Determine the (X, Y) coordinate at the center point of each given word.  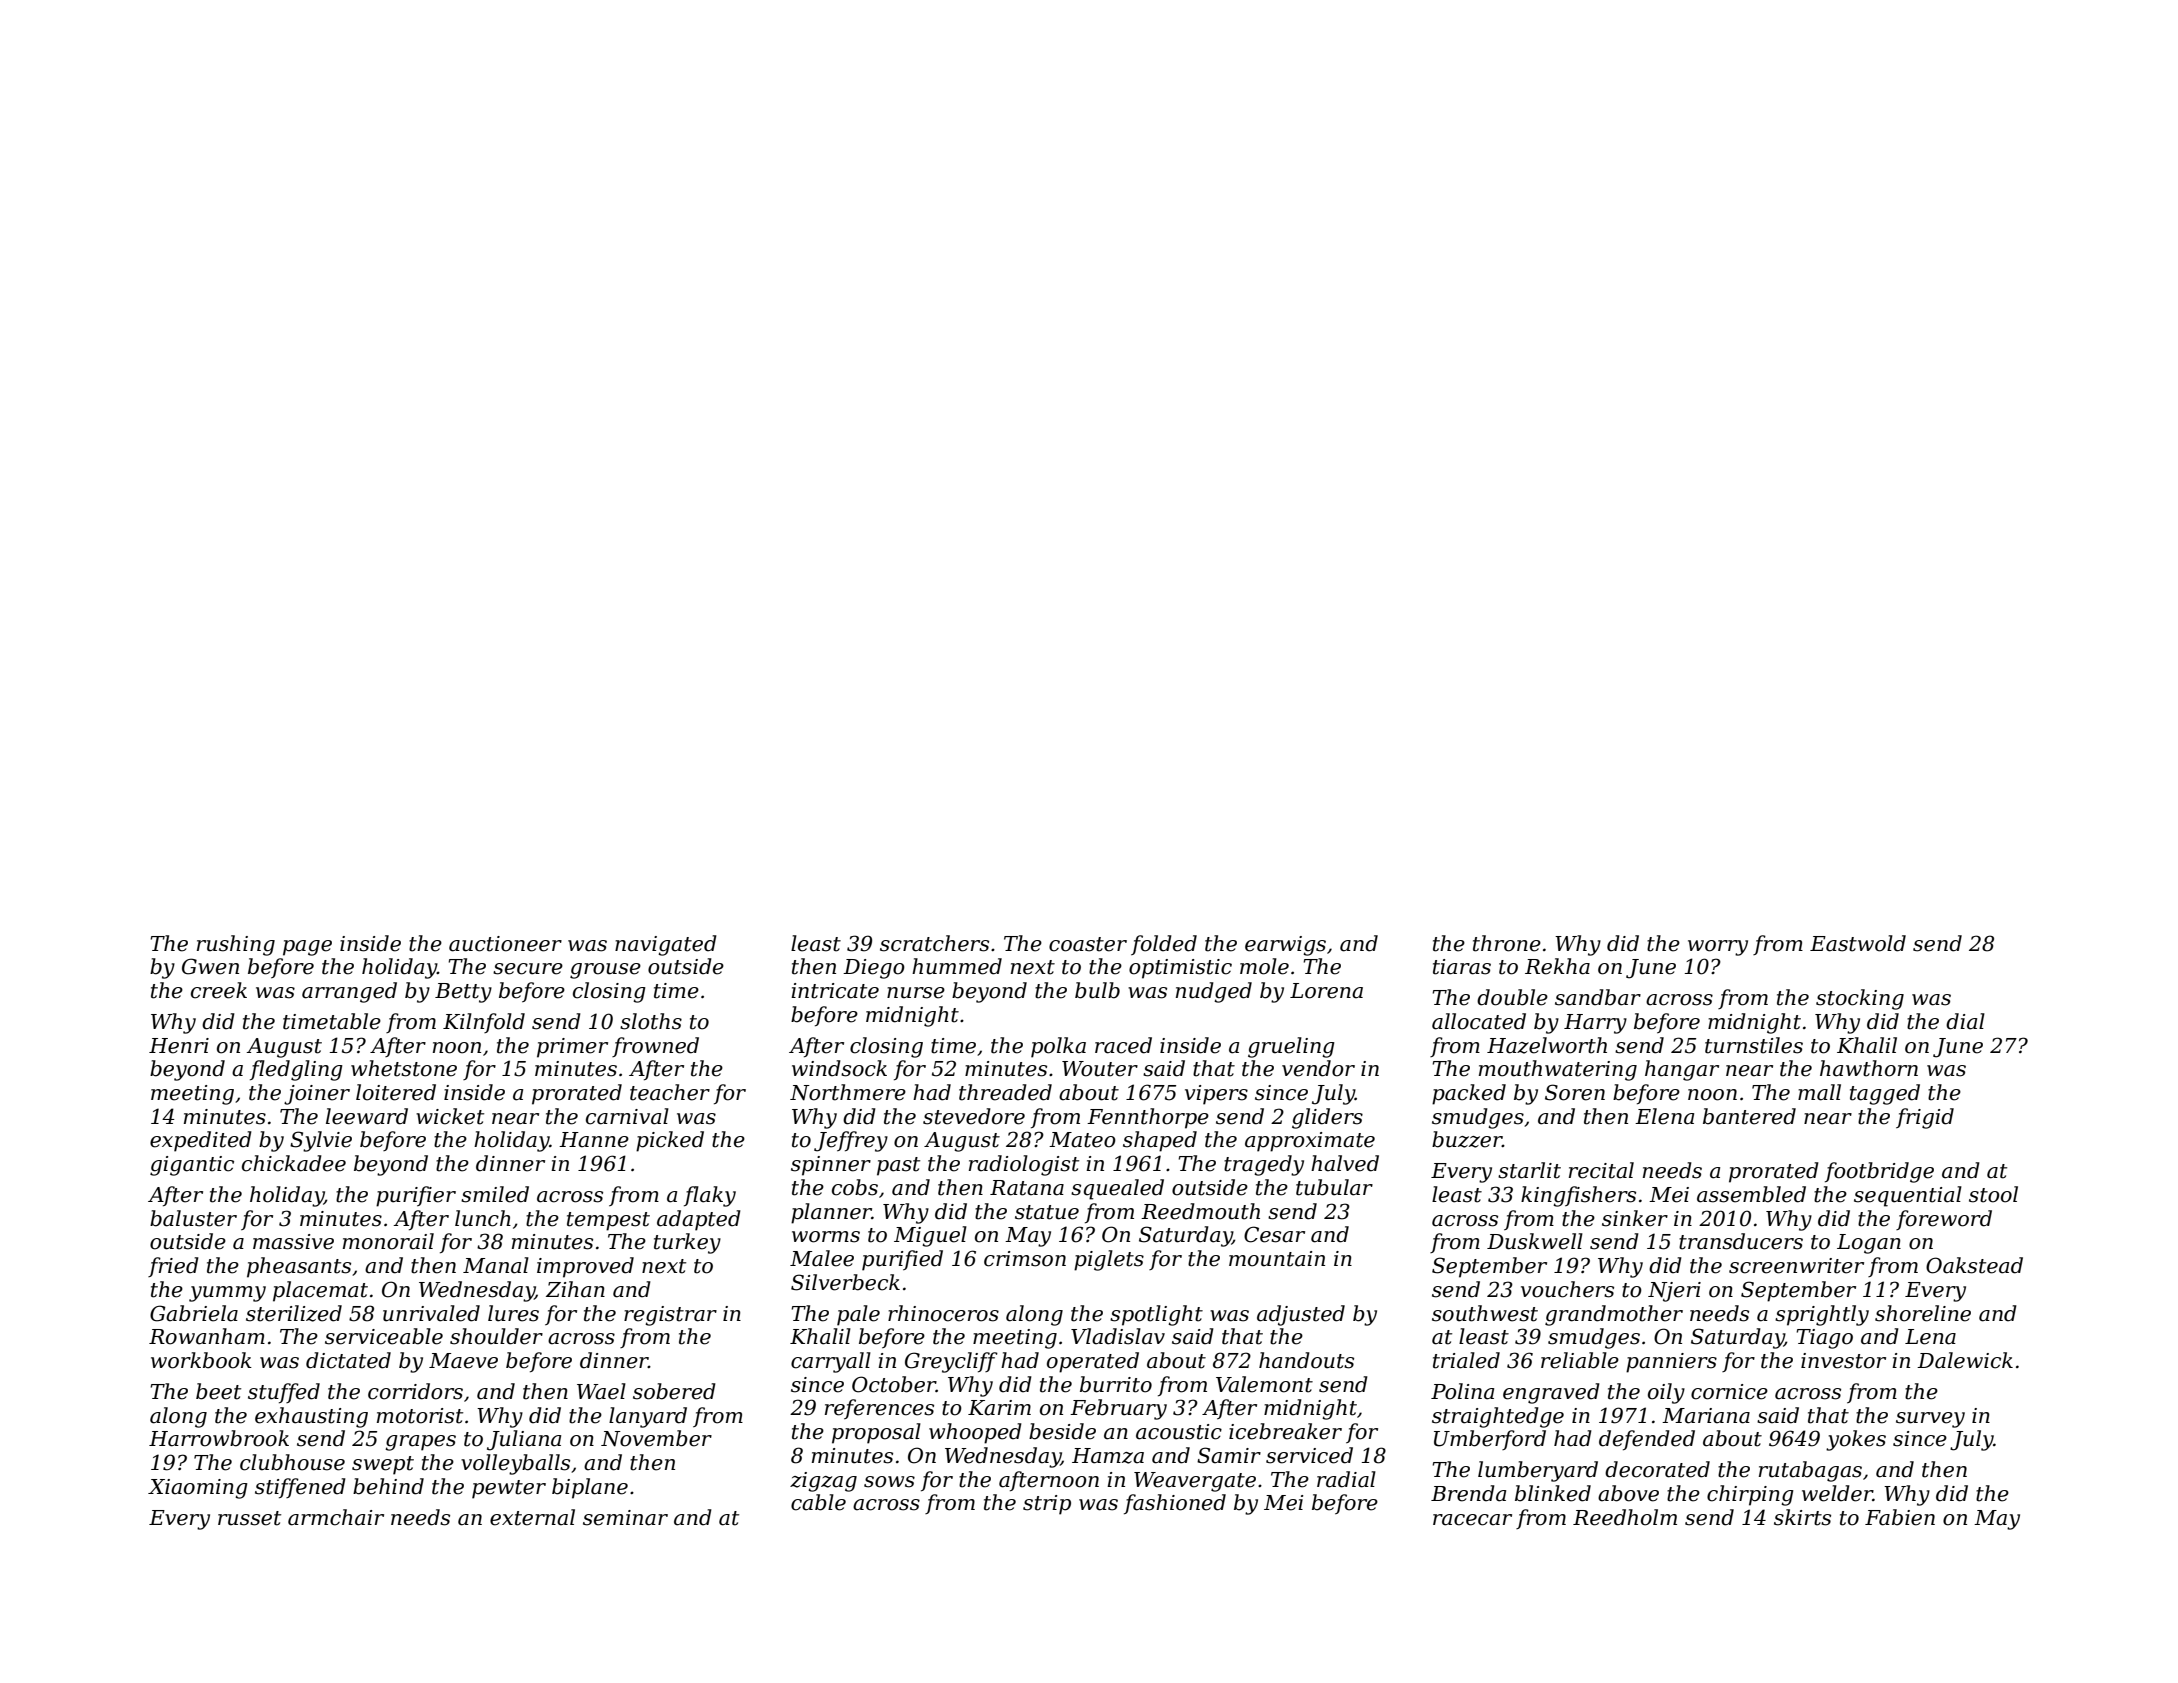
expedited (201, 1141)
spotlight (1156, 1315)
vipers (1216, 1095)
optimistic (1180, 969)
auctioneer (505, 944)
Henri (179, 1046)
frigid (1925, 1118)
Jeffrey (851, 1141)
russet (249, 1518)
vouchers (1567, 1289)
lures (513, 1313)
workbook (201, 1360)
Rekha (1557, 966)
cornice (1729, 1392)
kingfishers (1578, 1196)
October (894, 1384)
